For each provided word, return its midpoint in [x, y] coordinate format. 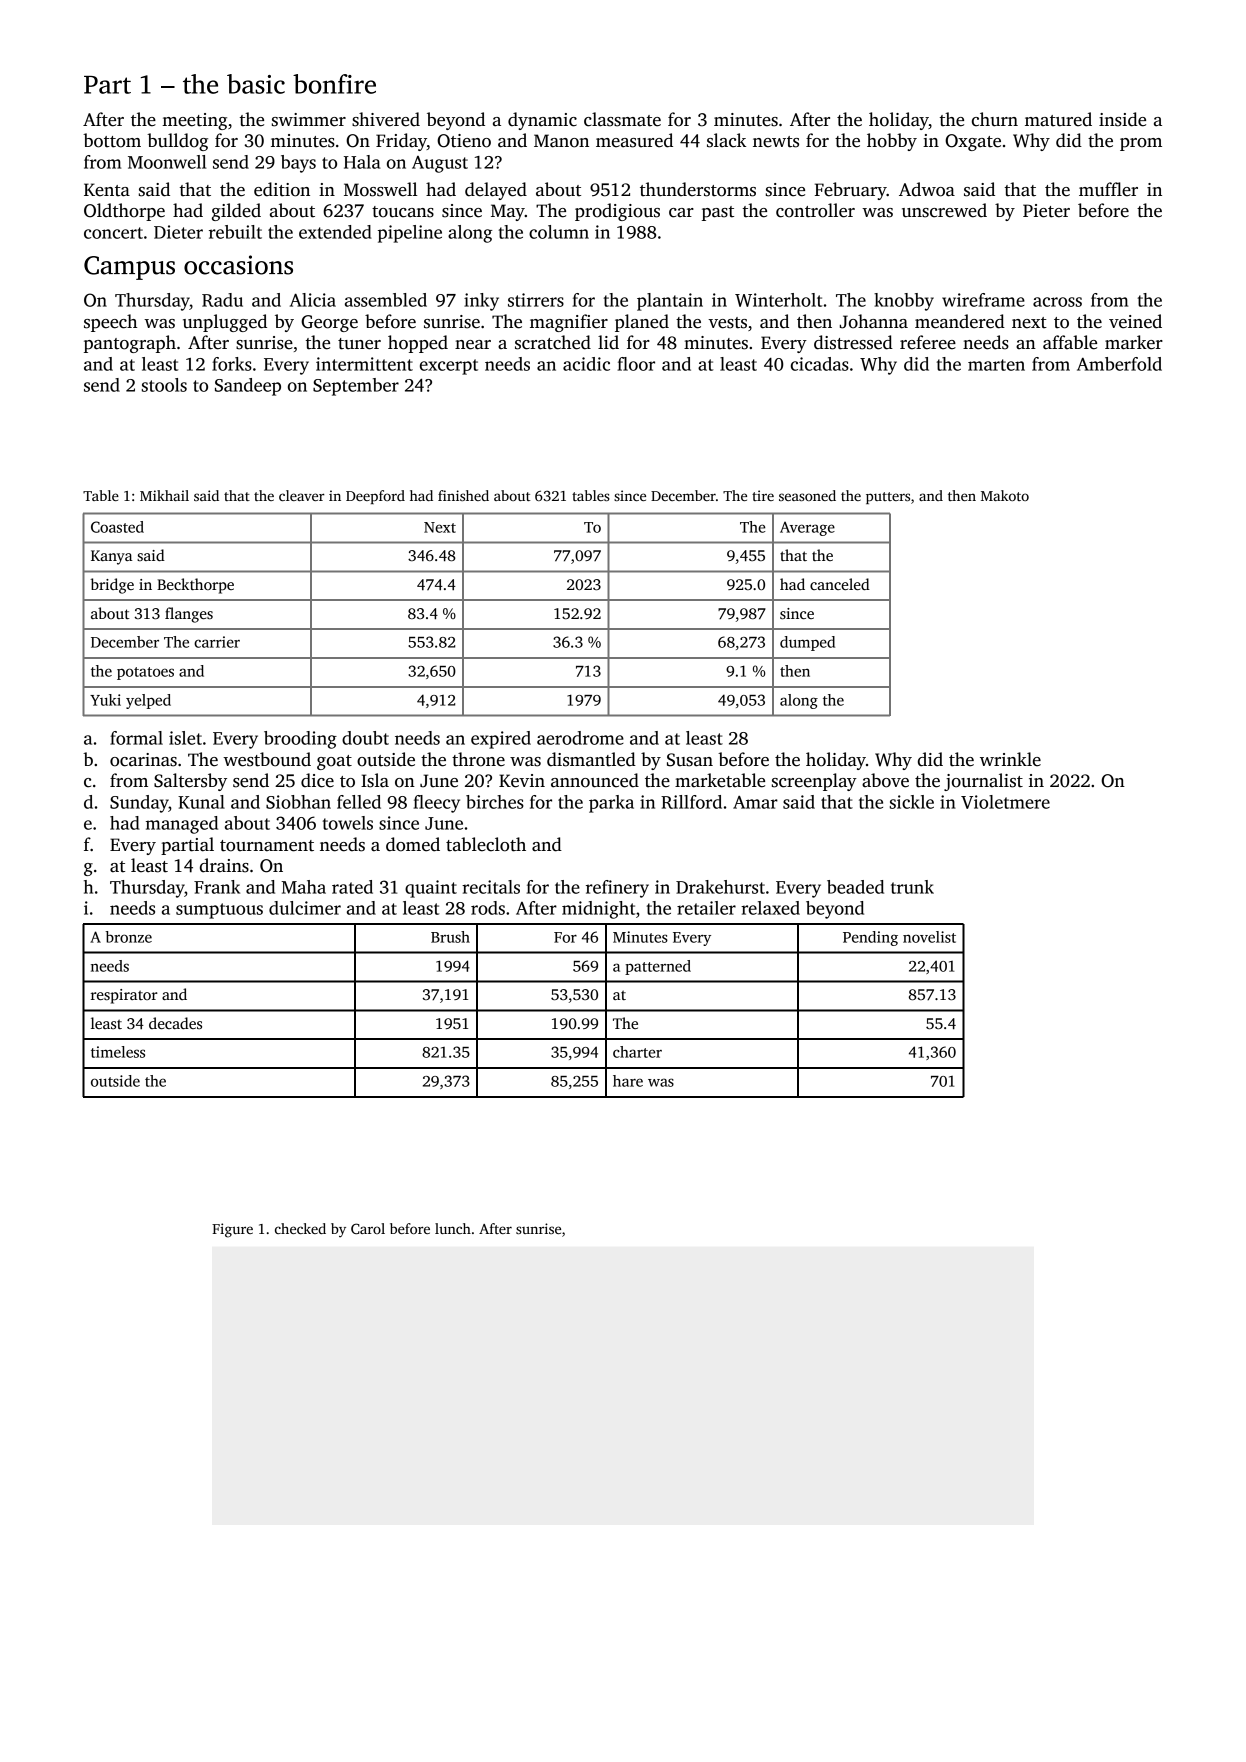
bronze [128, 937]
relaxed [770, 908]
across [1057, 302]
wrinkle [1010, 759]
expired [501, 740]
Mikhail [164, 495]
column [559, 232]
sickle [912, 802]
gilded [236, 212]
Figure [232, 1230]
